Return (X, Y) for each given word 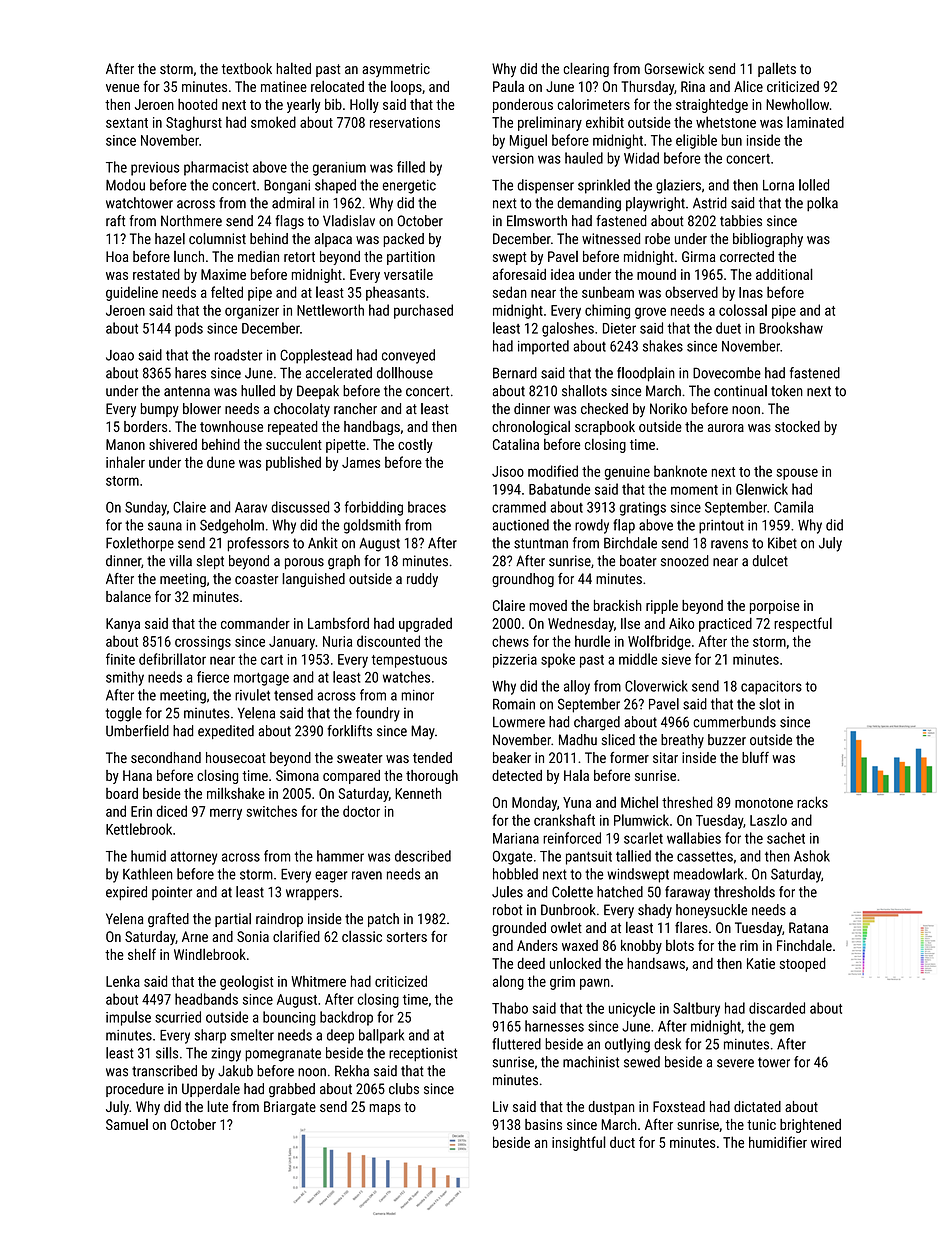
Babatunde (559, 489)
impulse (128, 1018)
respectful (803, 624)
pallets (777, 69)
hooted (197, 104)
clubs (404, 1089)
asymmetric (396, 70)
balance (128, 596)
